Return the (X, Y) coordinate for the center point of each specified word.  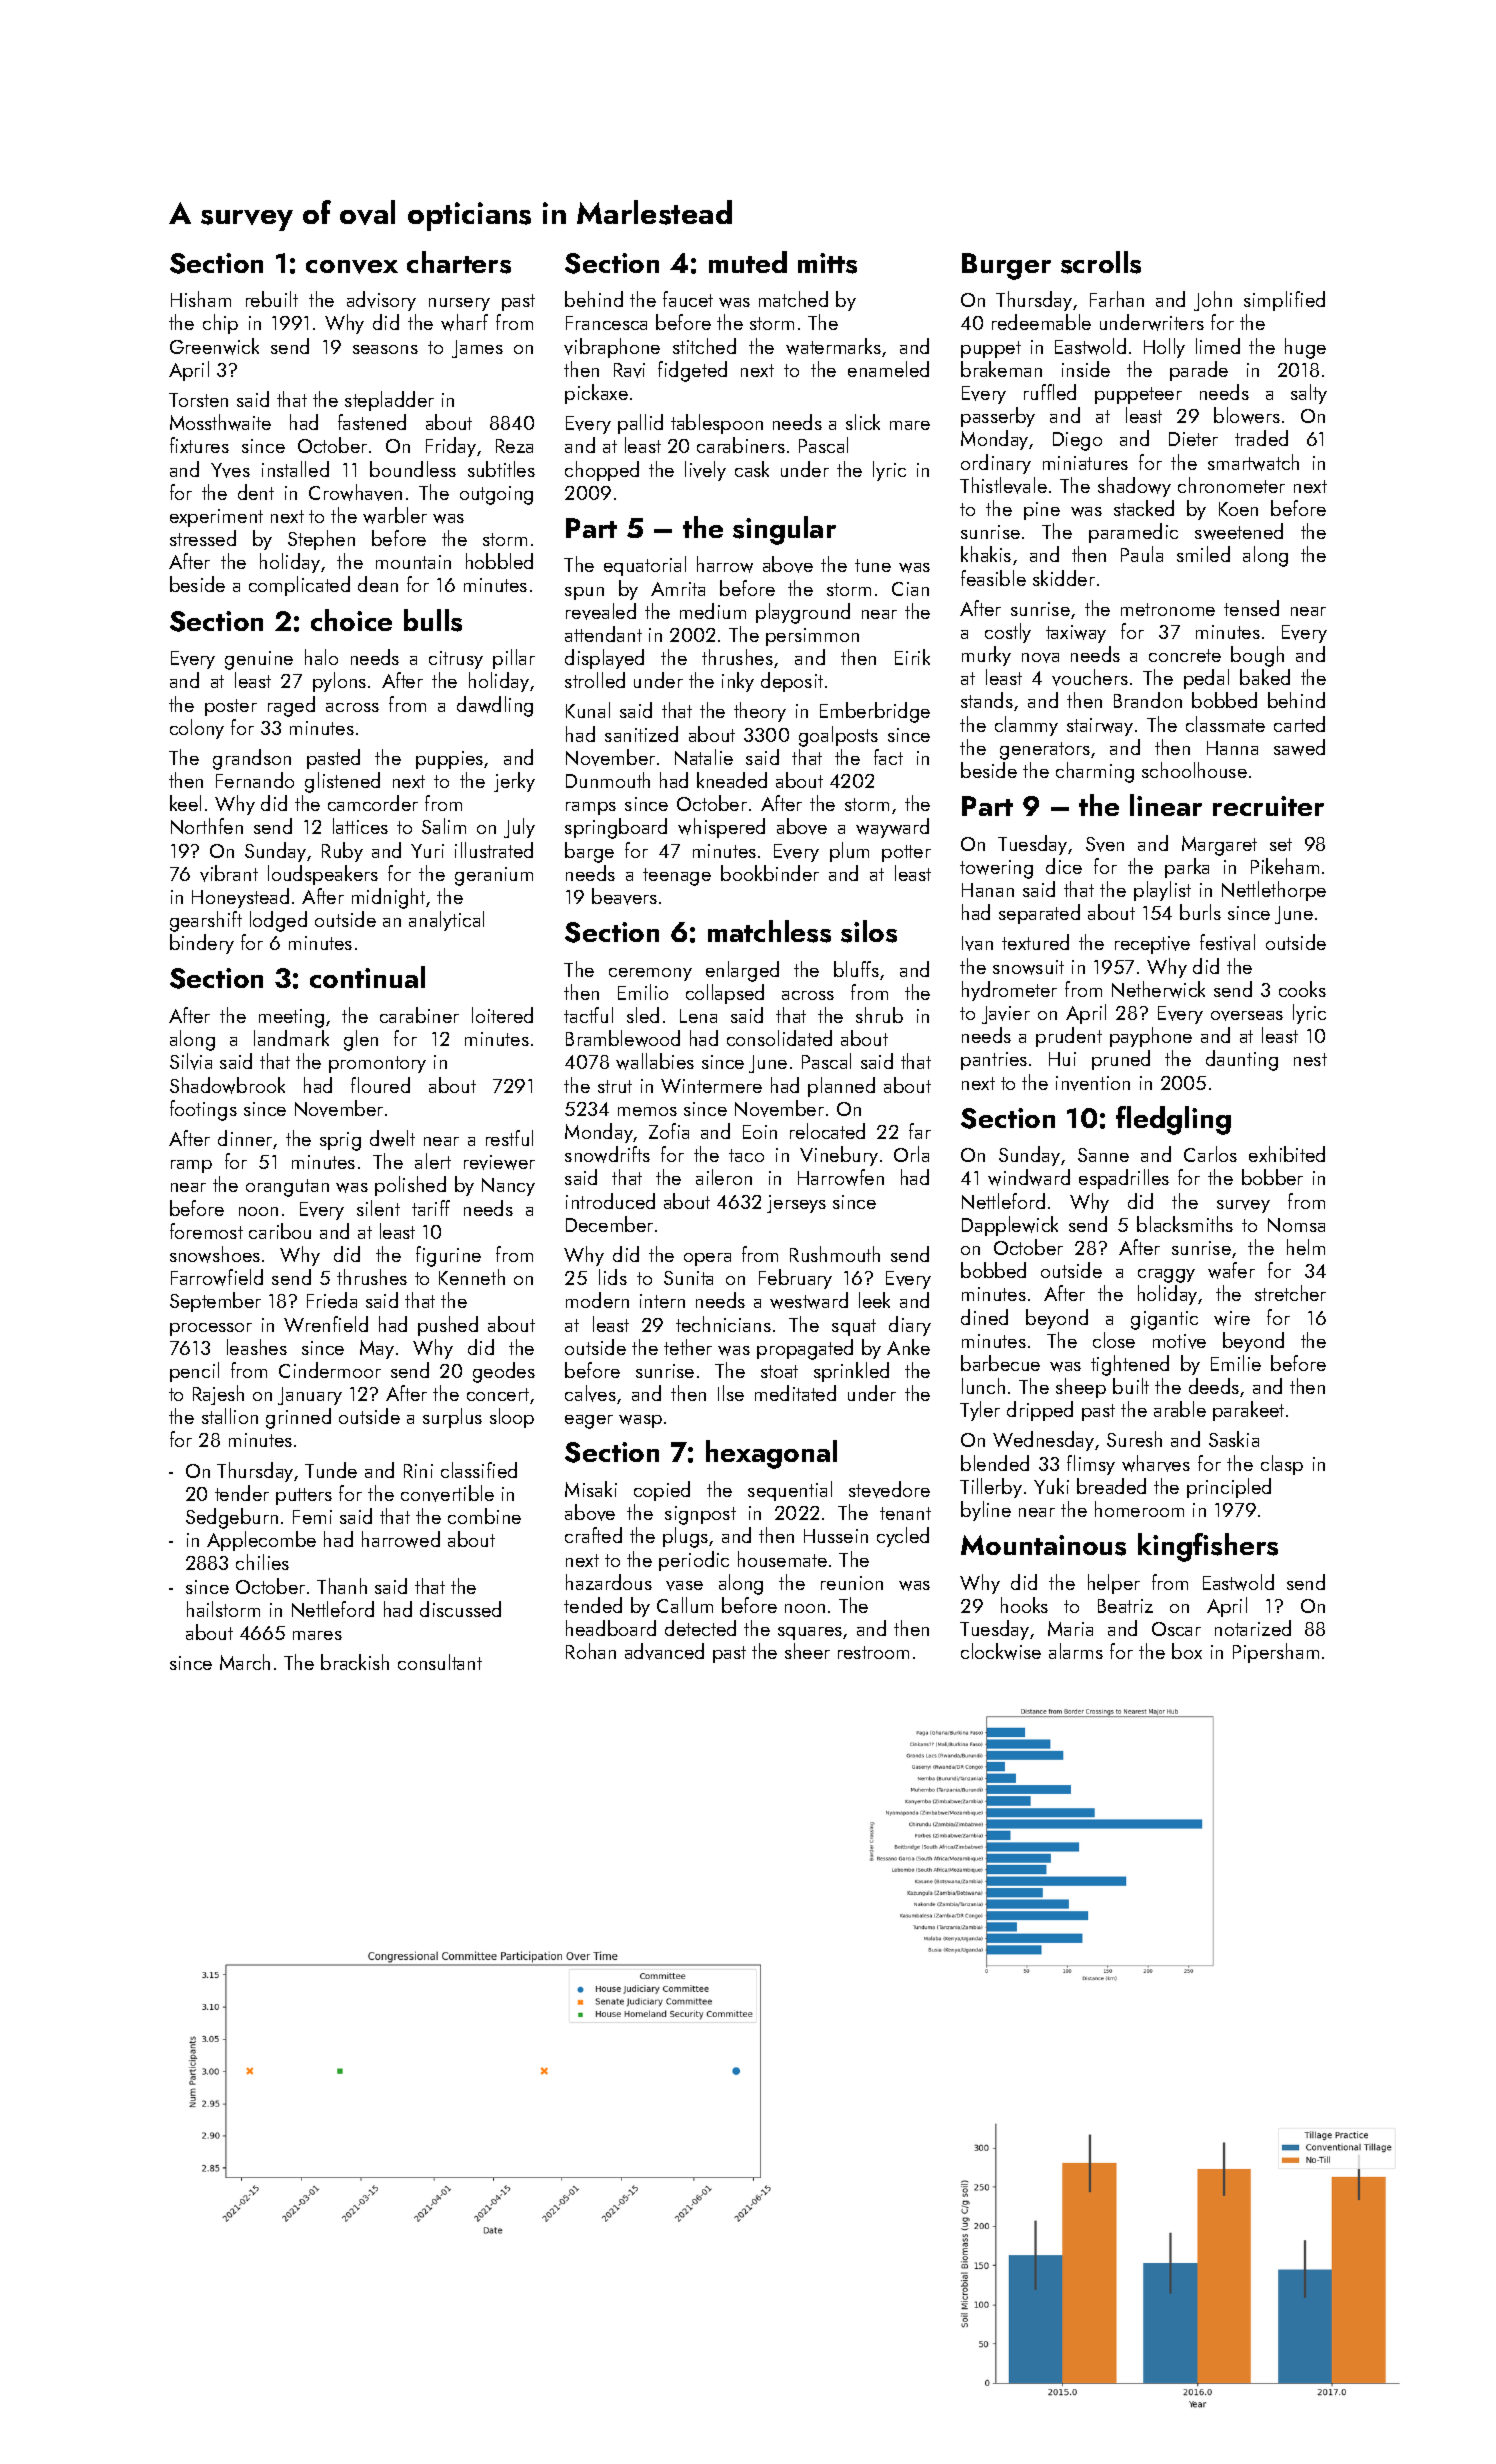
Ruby (342, 852)
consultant (440, 1662)
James (477, 349)
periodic (694, 1561)
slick (863, 422)
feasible (993, 578)
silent (378, 1208)
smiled (1203, 554)
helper (1114, 1584)
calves (590, 1393)
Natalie (704, 757)
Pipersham (1276, 1653)
